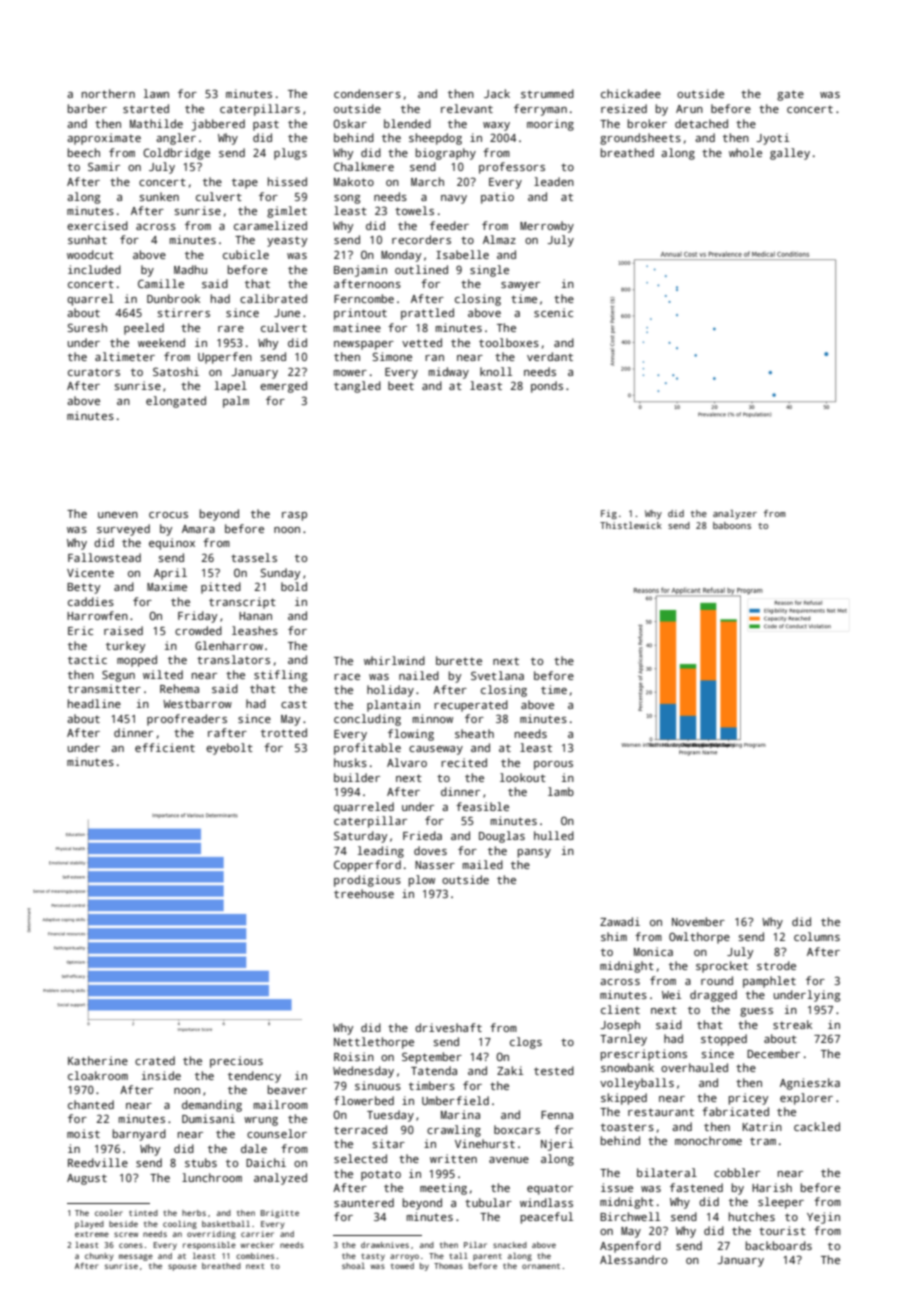 The height and width of the document is (1316, 908). What do you see at coordinates (245, 183) in the document?
I see `tape` at bounding box center [245, 183].
